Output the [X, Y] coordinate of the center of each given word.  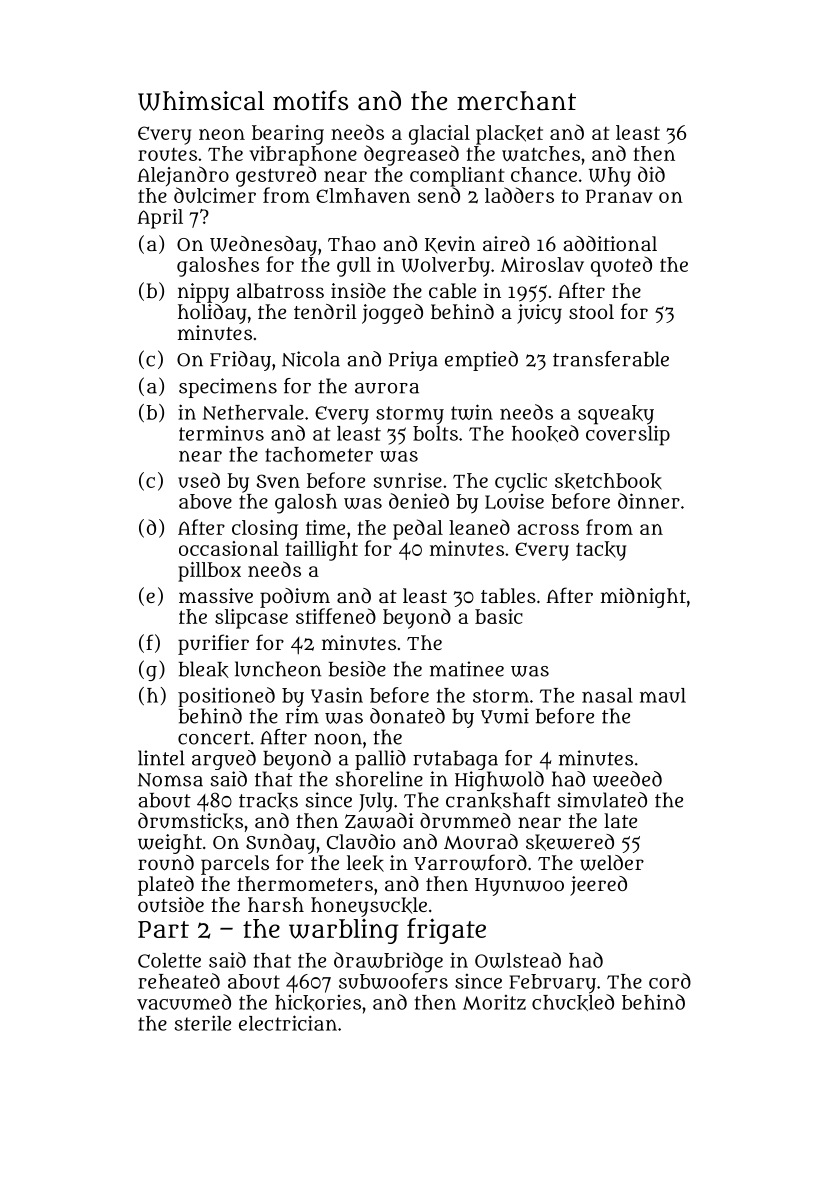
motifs [310, 100]
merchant [516, 101]
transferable [611, 359]
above [205, 501]
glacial [439, 135]
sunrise [407, 480]
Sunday [280, 844]
